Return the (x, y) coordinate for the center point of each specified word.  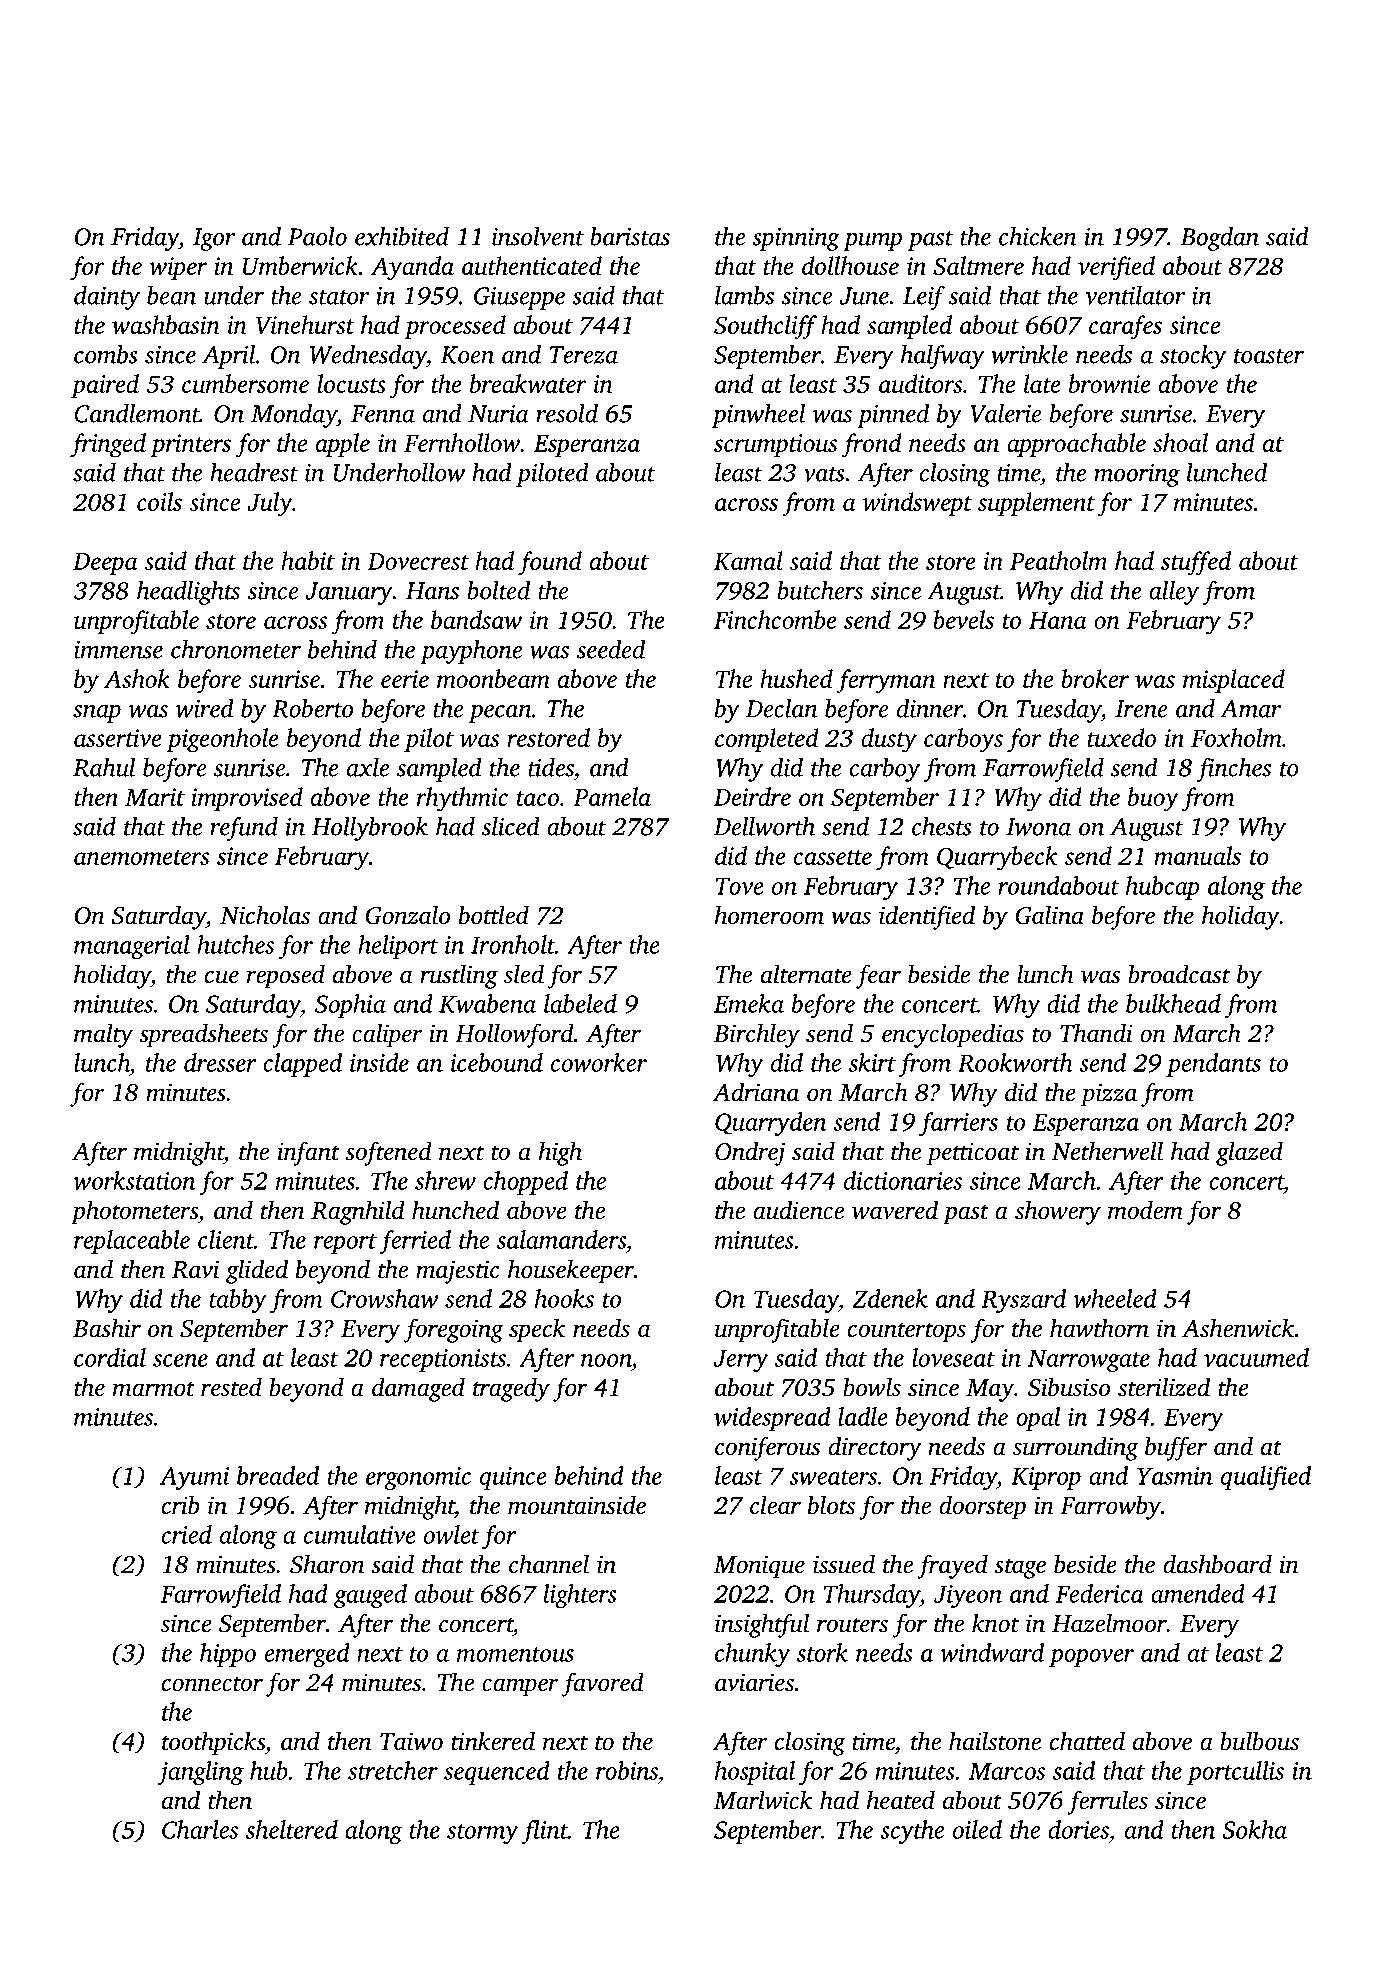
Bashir (107, 1328)
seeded (611, 649)
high (560, 1153)
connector (212, 1684)
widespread (772, 1419)
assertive (118, 738)
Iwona (1038, 827)
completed (767, 740)
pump (872, 242)
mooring (1137, 475)
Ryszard (1023, 1301)
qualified (1266, 1478)
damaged (418, 1389)
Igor (214, 239)
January (348, 593)
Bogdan (1219, 239)
